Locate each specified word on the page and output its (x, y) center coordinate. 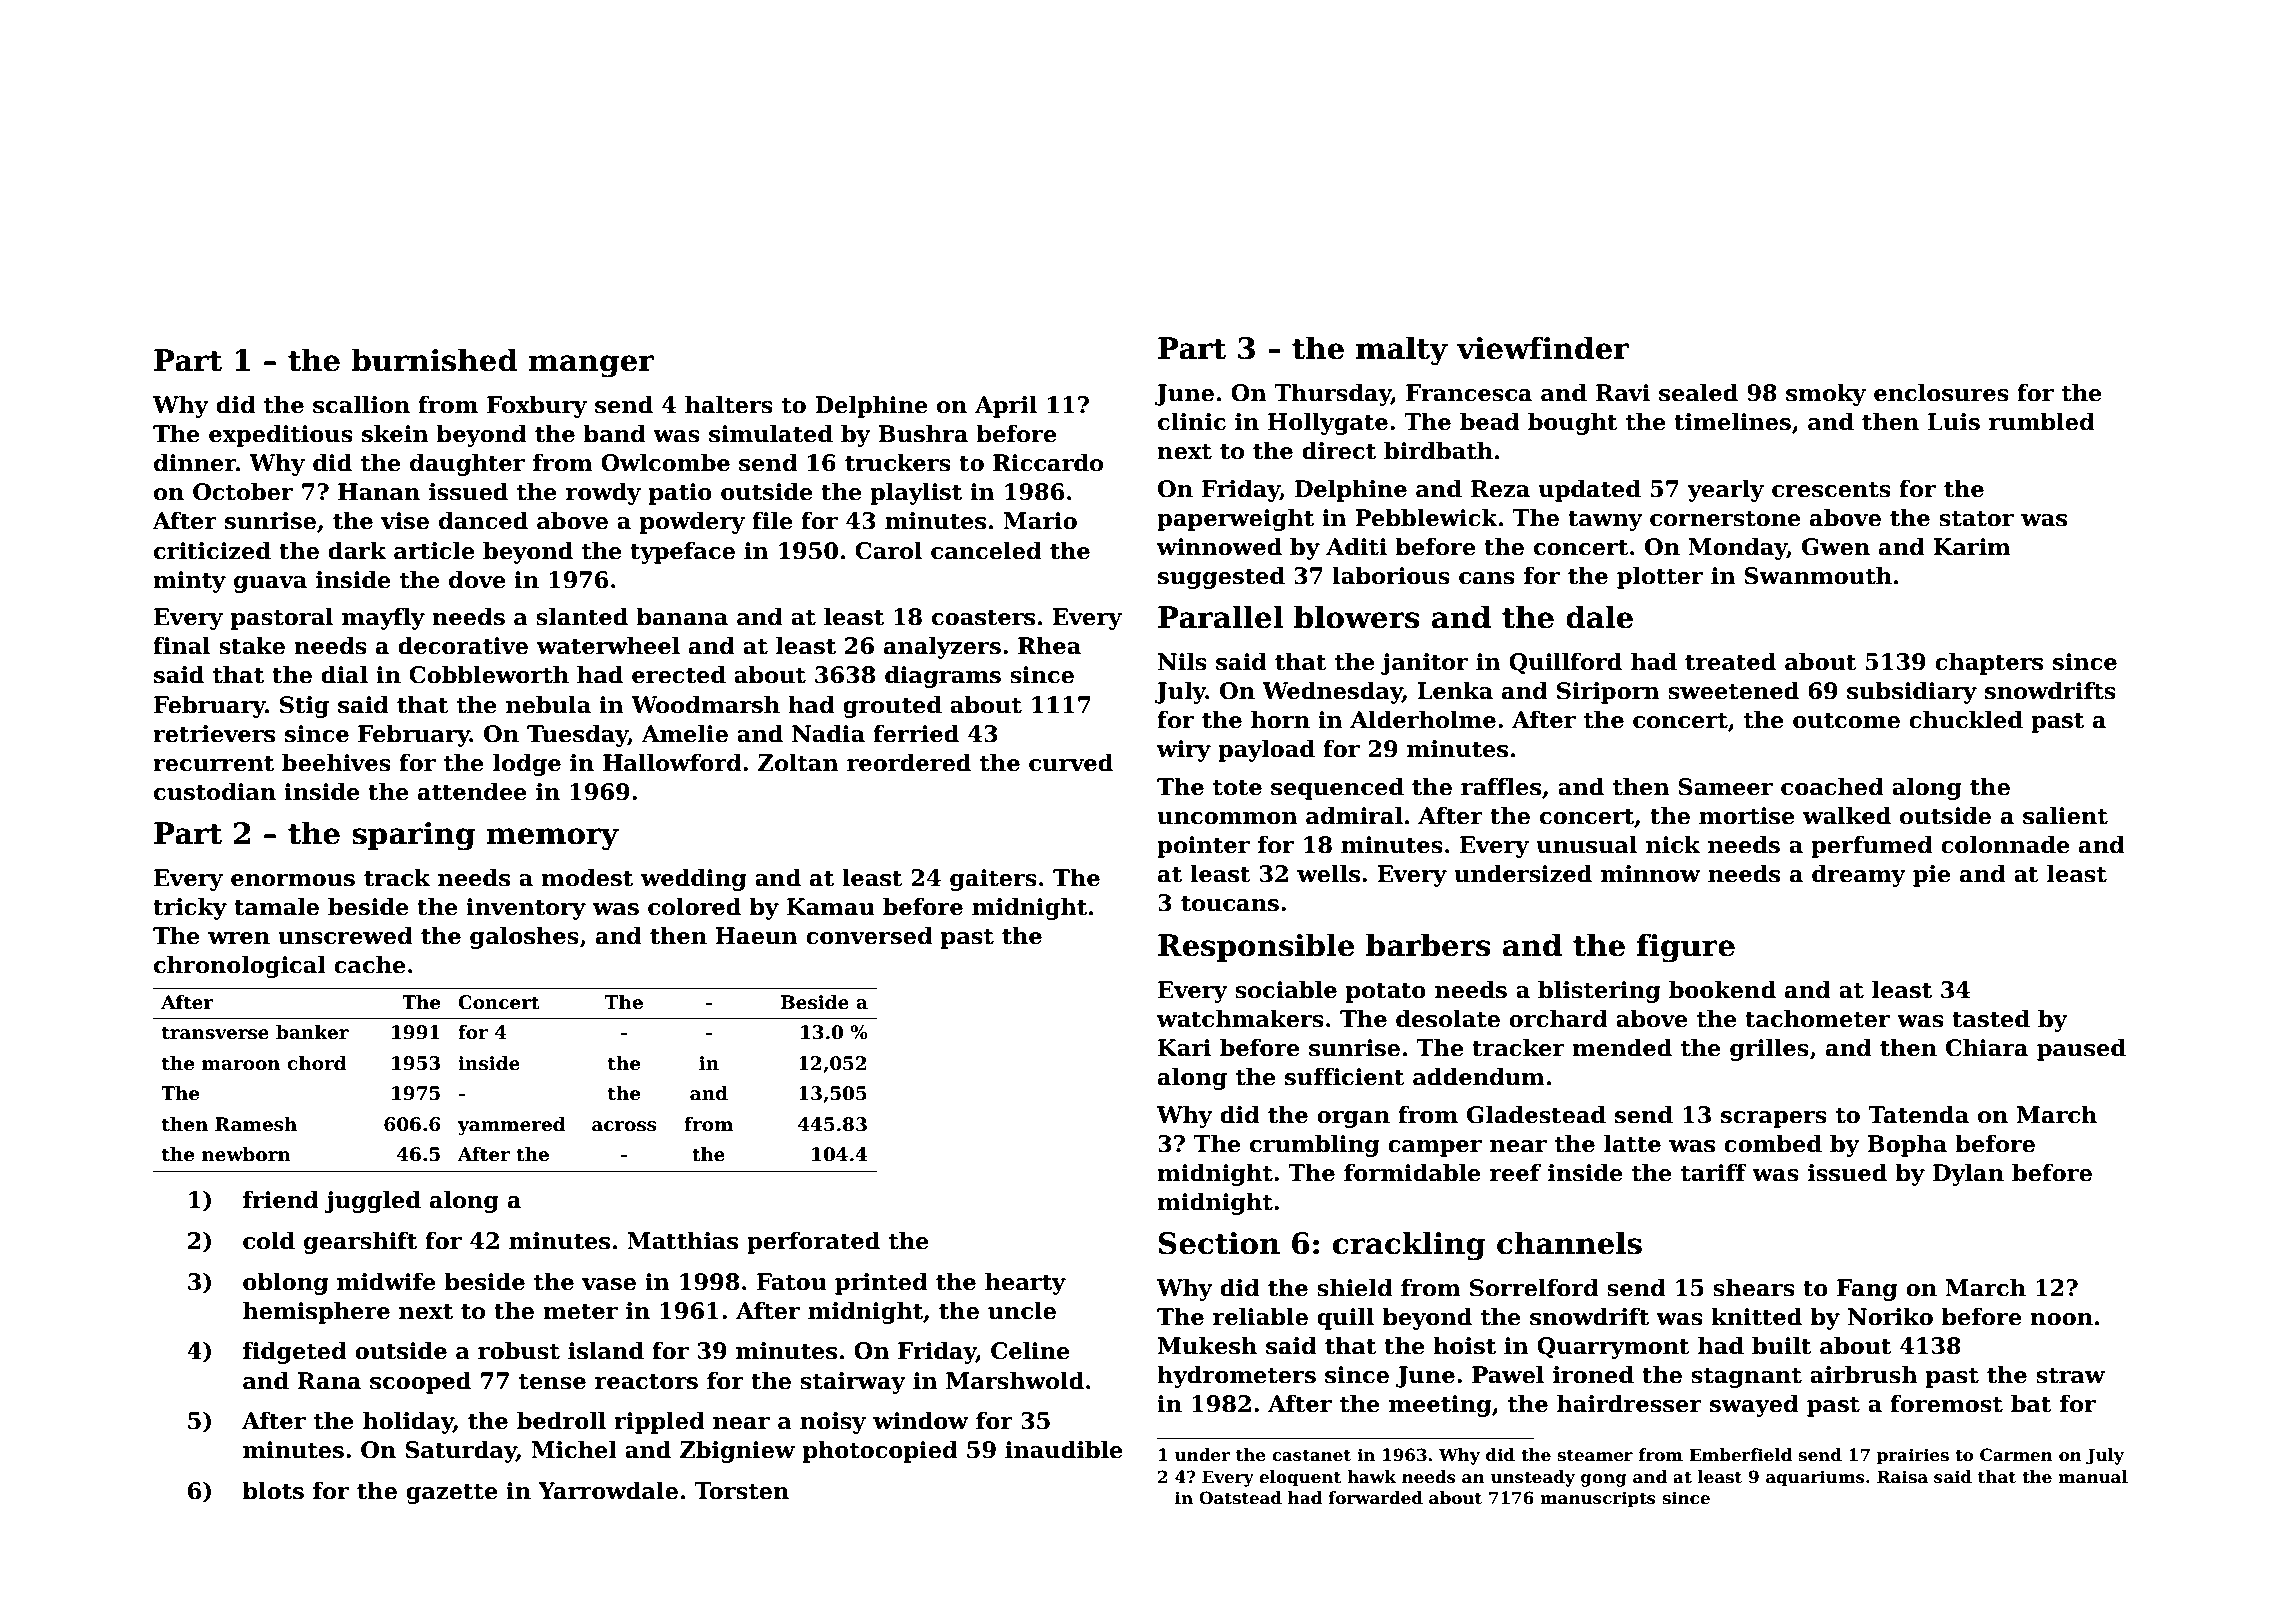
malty (1402, 351)
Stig (304, 707)
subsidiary (1912, 692)
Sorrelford (1534, 1287)
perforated (813, 1242)
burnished (434, 360)
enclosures (1941, 392)
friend (281, 1199)
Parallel (1220, 617)
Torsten (742, 1491)
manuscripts (1598, 1499)
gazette (452, 1494)
